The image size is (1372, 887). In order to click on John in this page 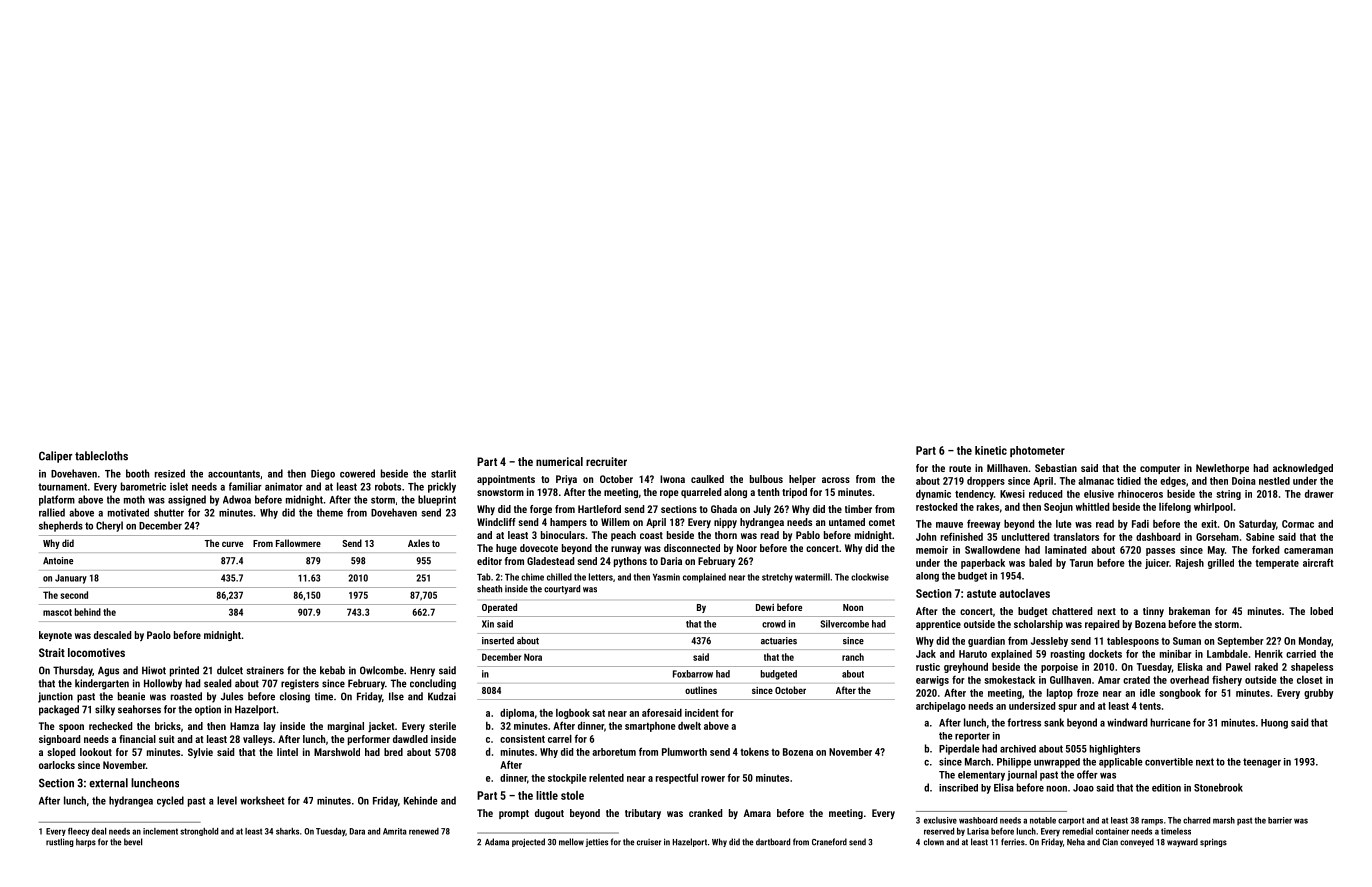, I will do `click(926, 537)`.
